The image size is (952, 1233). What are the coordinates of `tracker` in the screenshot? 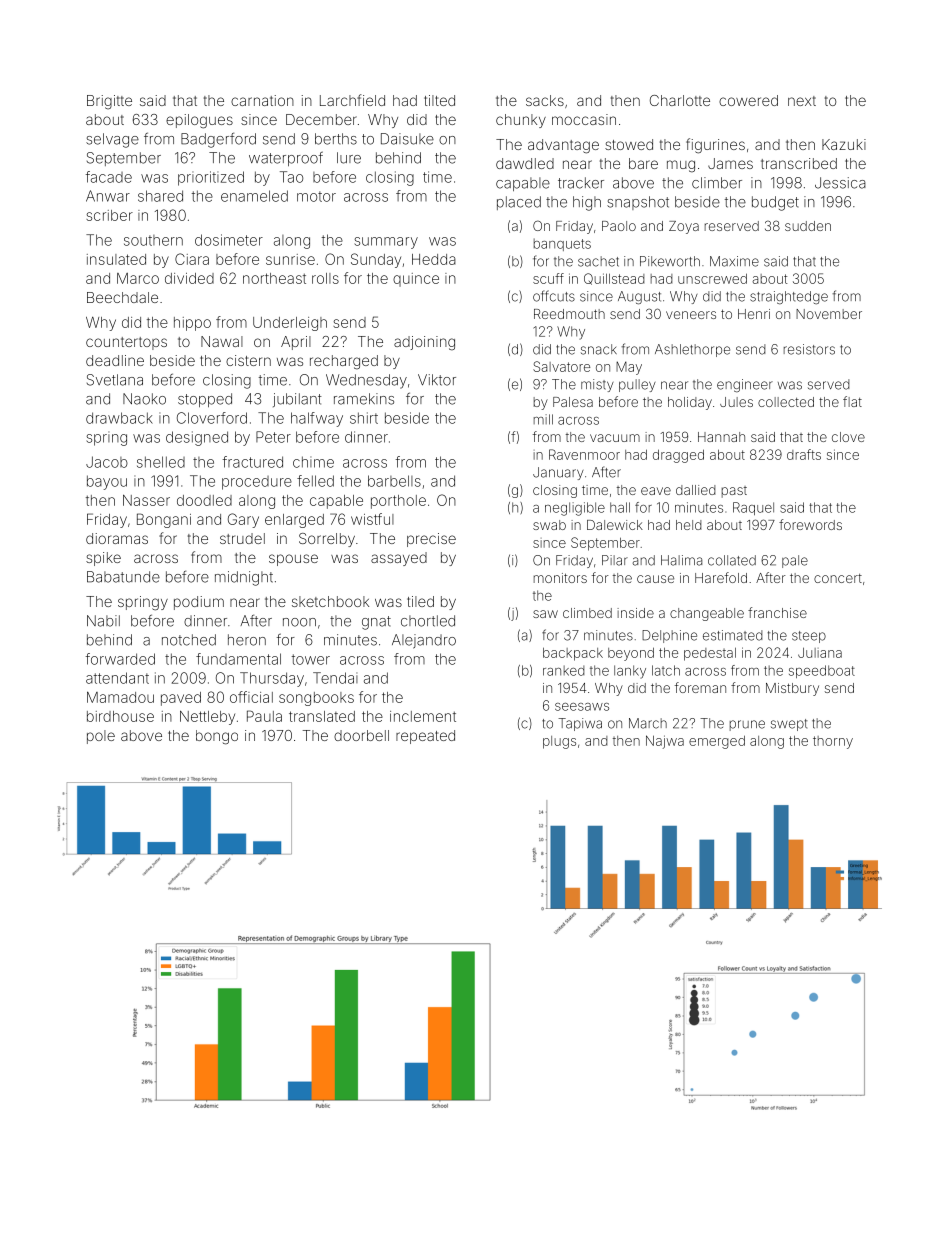 It's located at (581, 183).
